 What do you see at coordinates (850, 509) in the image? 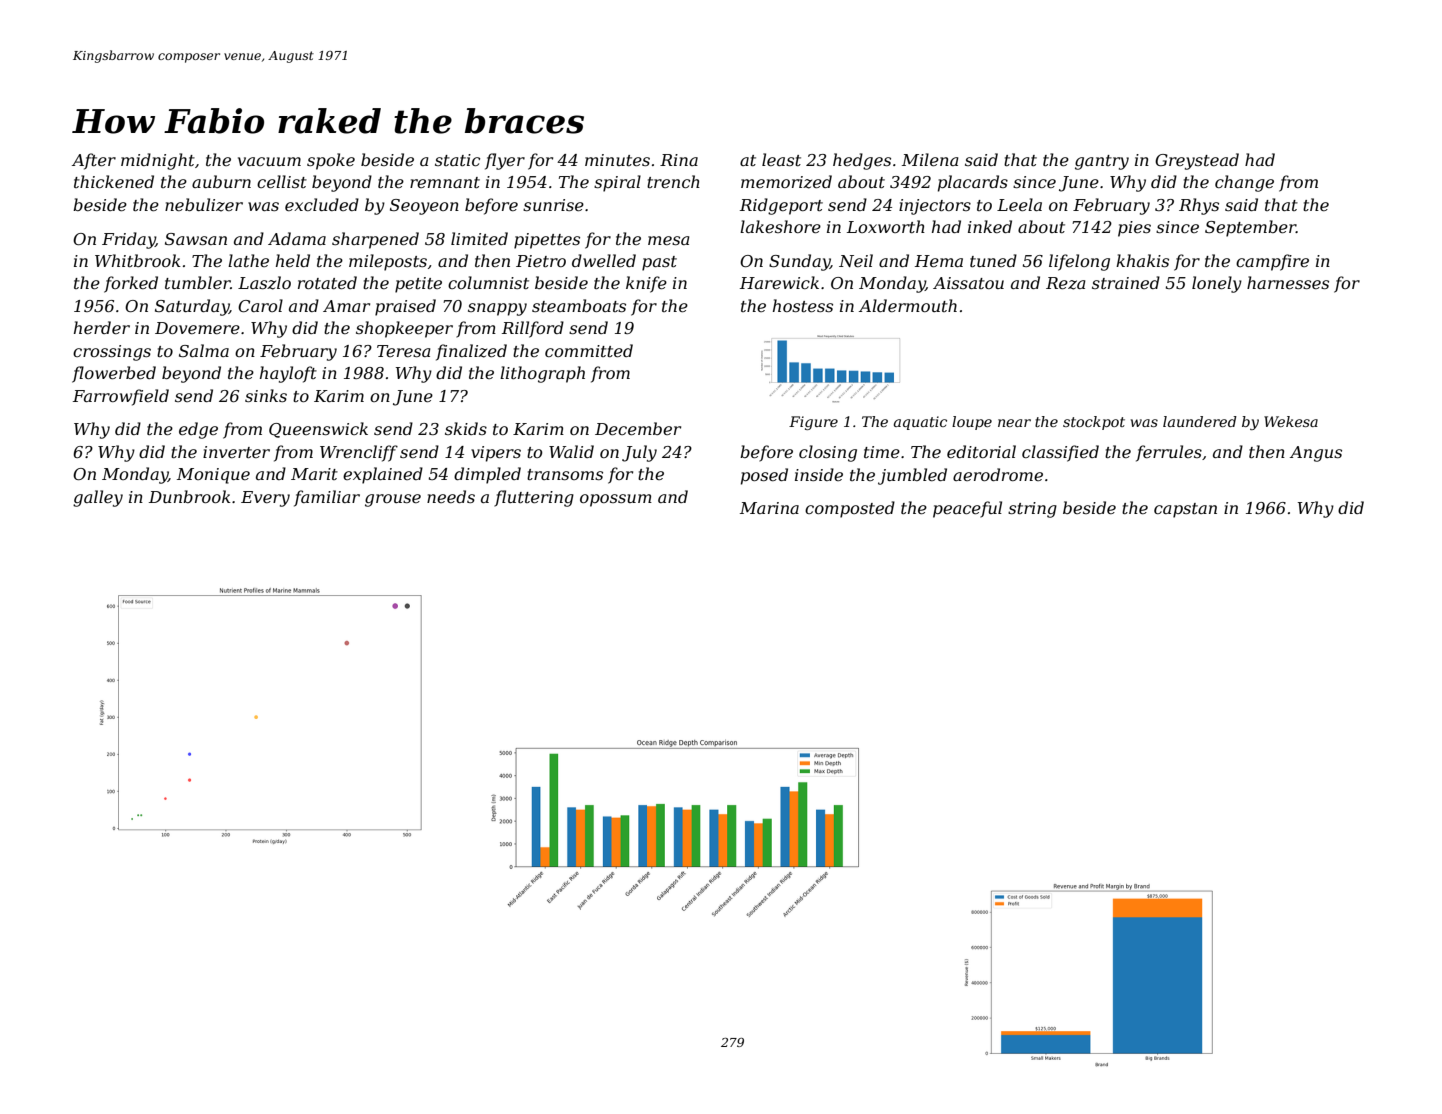
I see `composted` at bounding box center [850, 509].
